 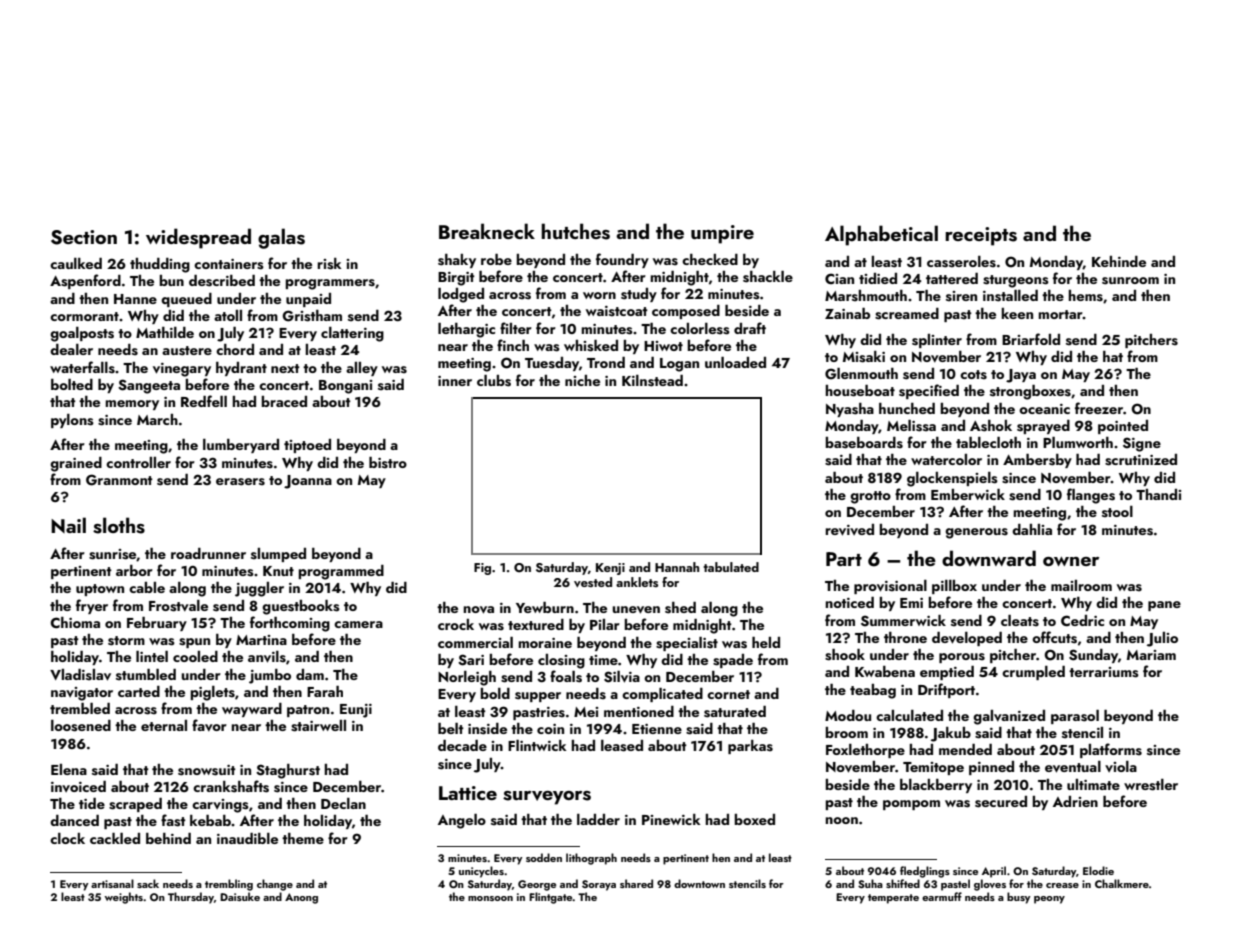 I want to click on bistro, so click(x=388, y=463).
